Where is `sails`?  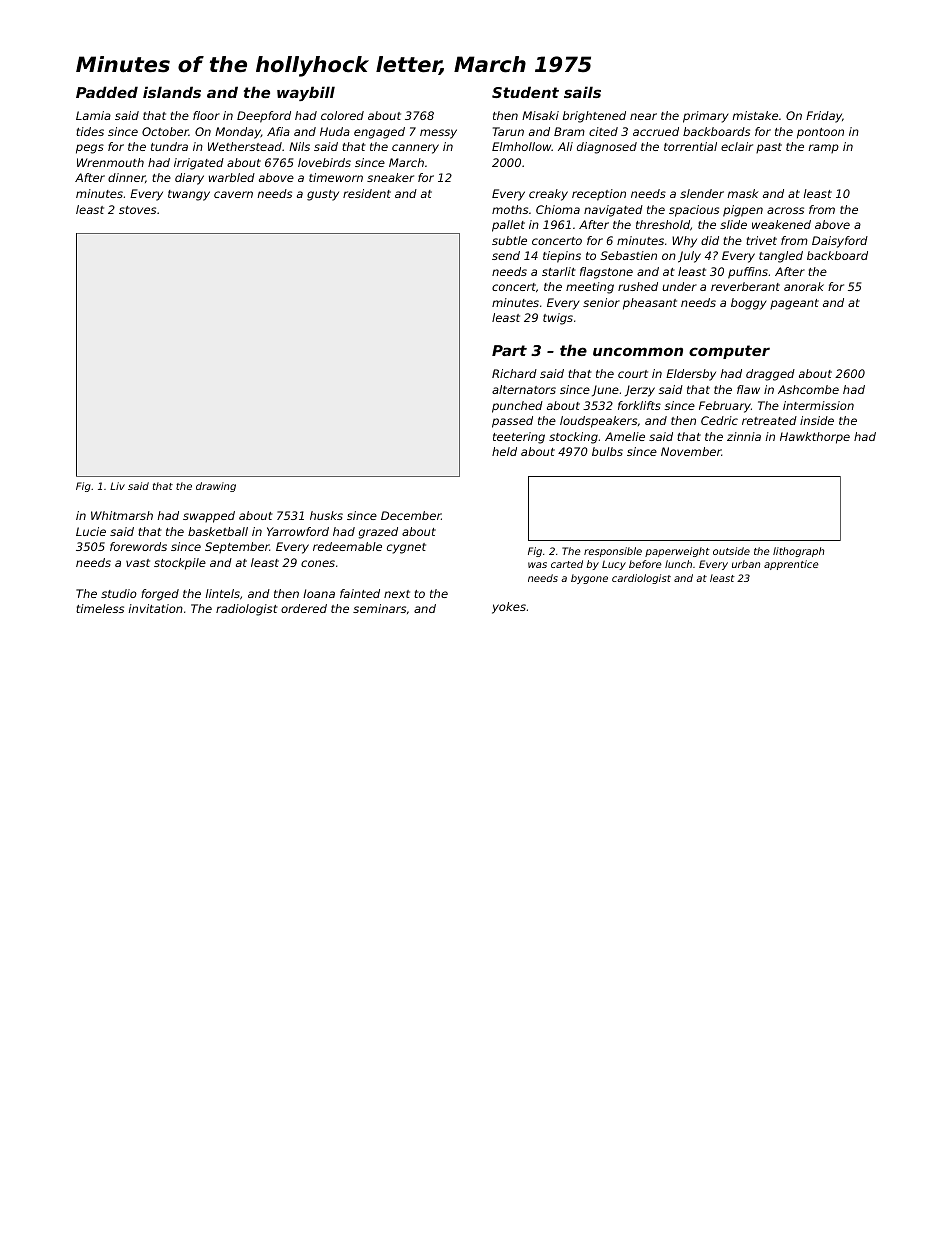
sails is located at coordinates (582, 92).
